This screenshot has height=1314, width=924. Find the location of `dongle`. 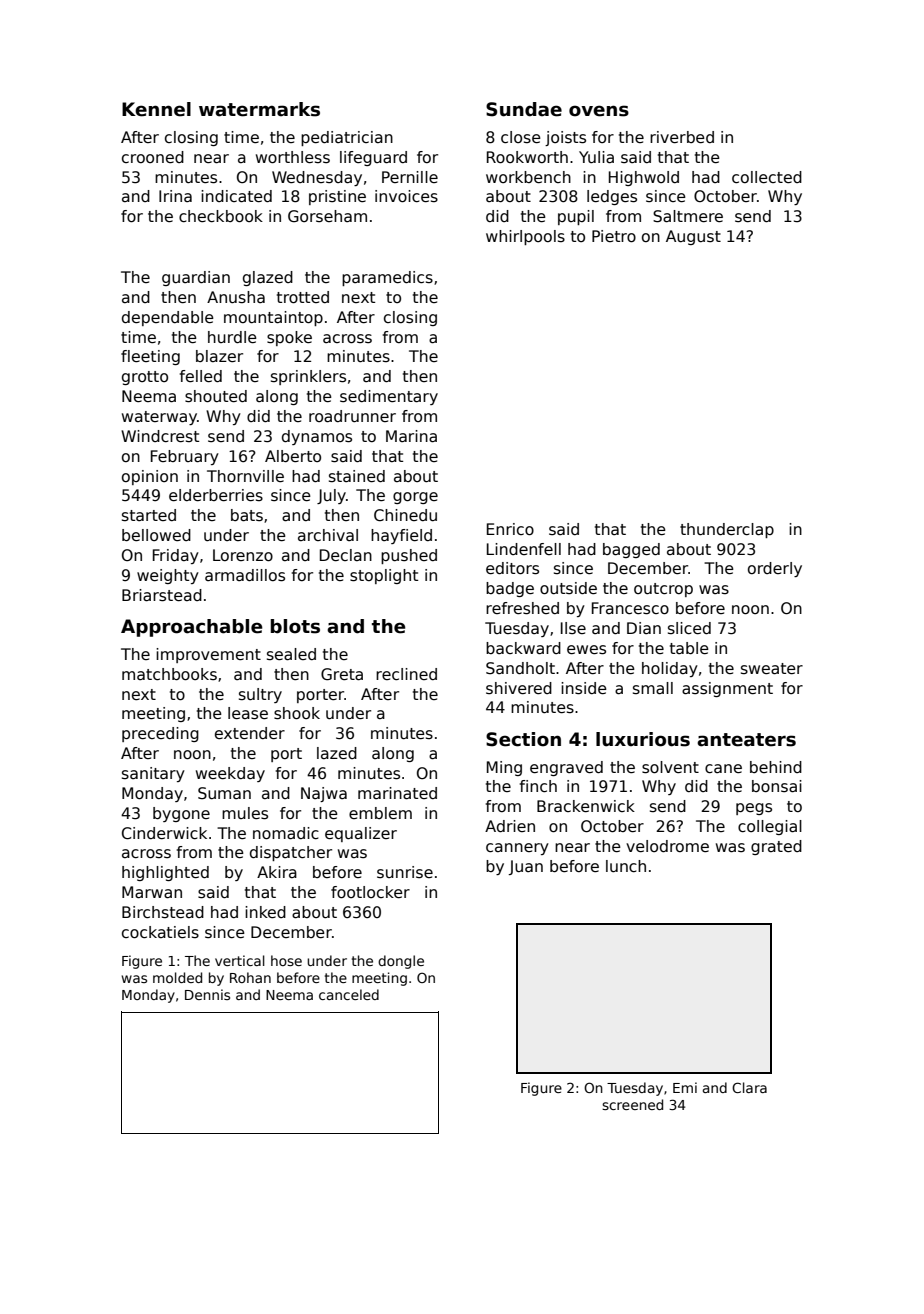

dongle is located at coordinates (401, 962).
